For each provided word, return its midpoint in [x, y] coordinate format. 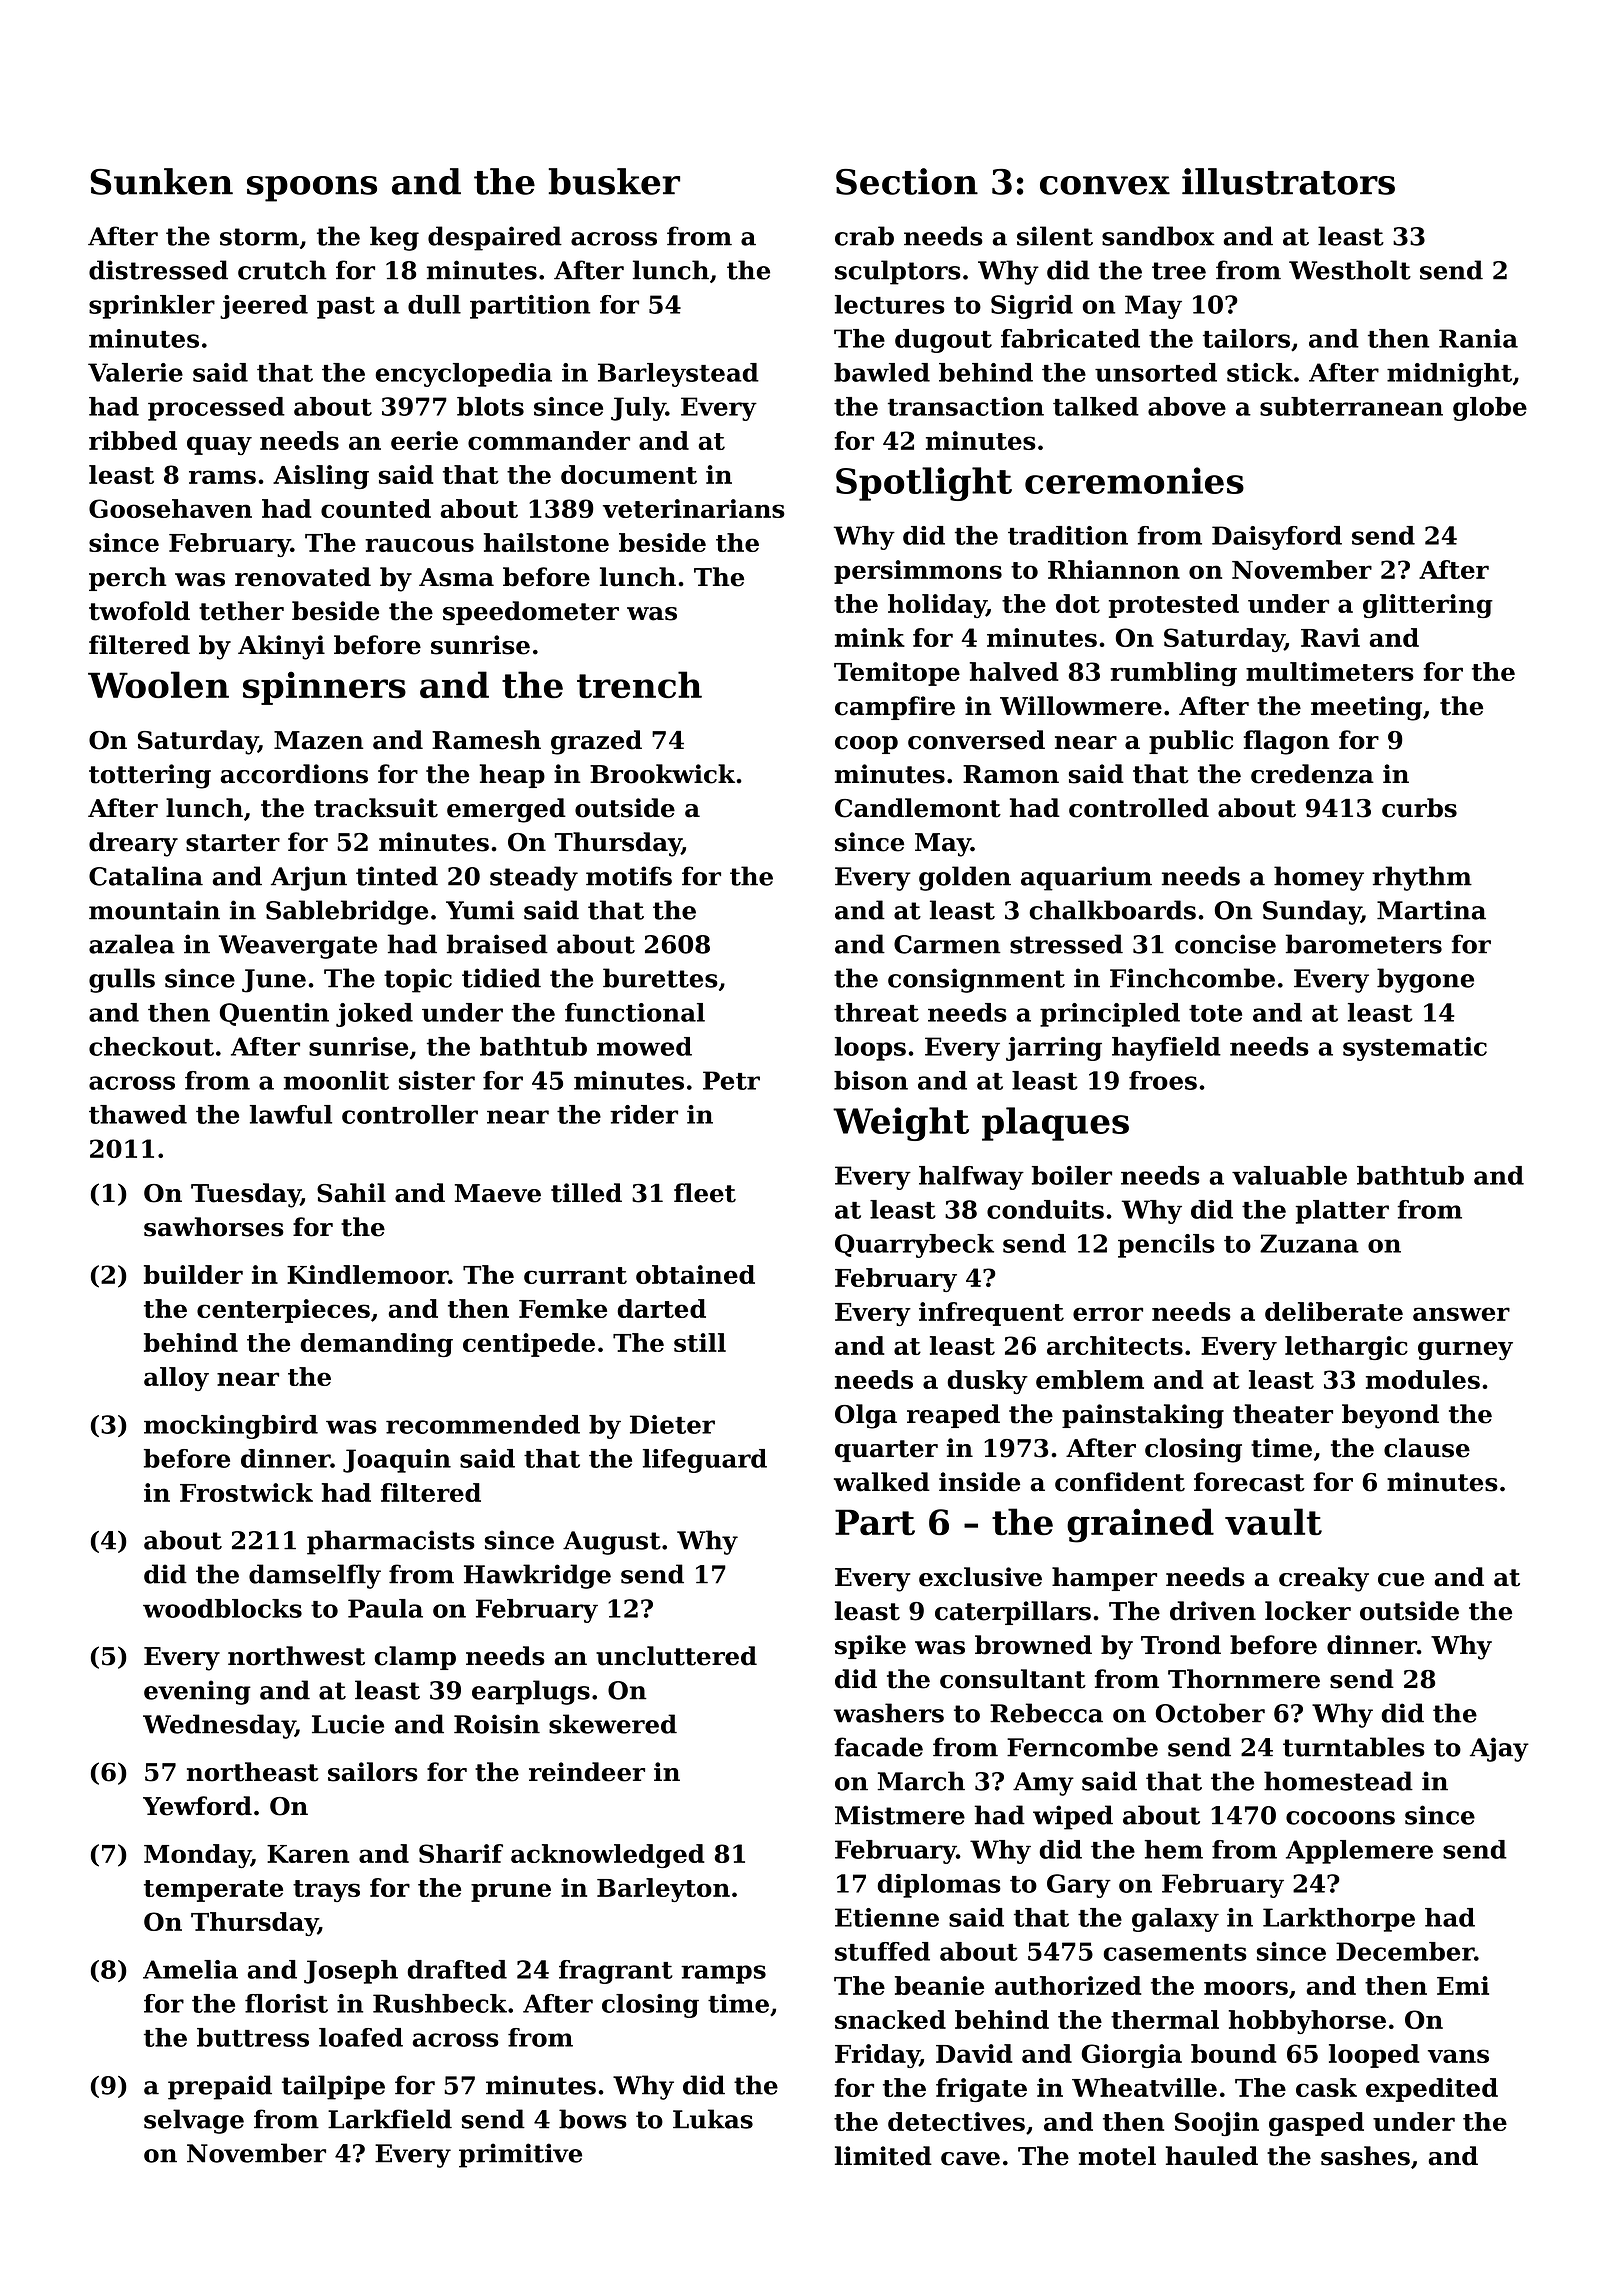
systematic [1415, 1049]
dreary [133, 844]
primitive [520, 2155]
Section [907, 181]
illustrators [1288, 181]
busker [614, 181]
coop [866, 745]
